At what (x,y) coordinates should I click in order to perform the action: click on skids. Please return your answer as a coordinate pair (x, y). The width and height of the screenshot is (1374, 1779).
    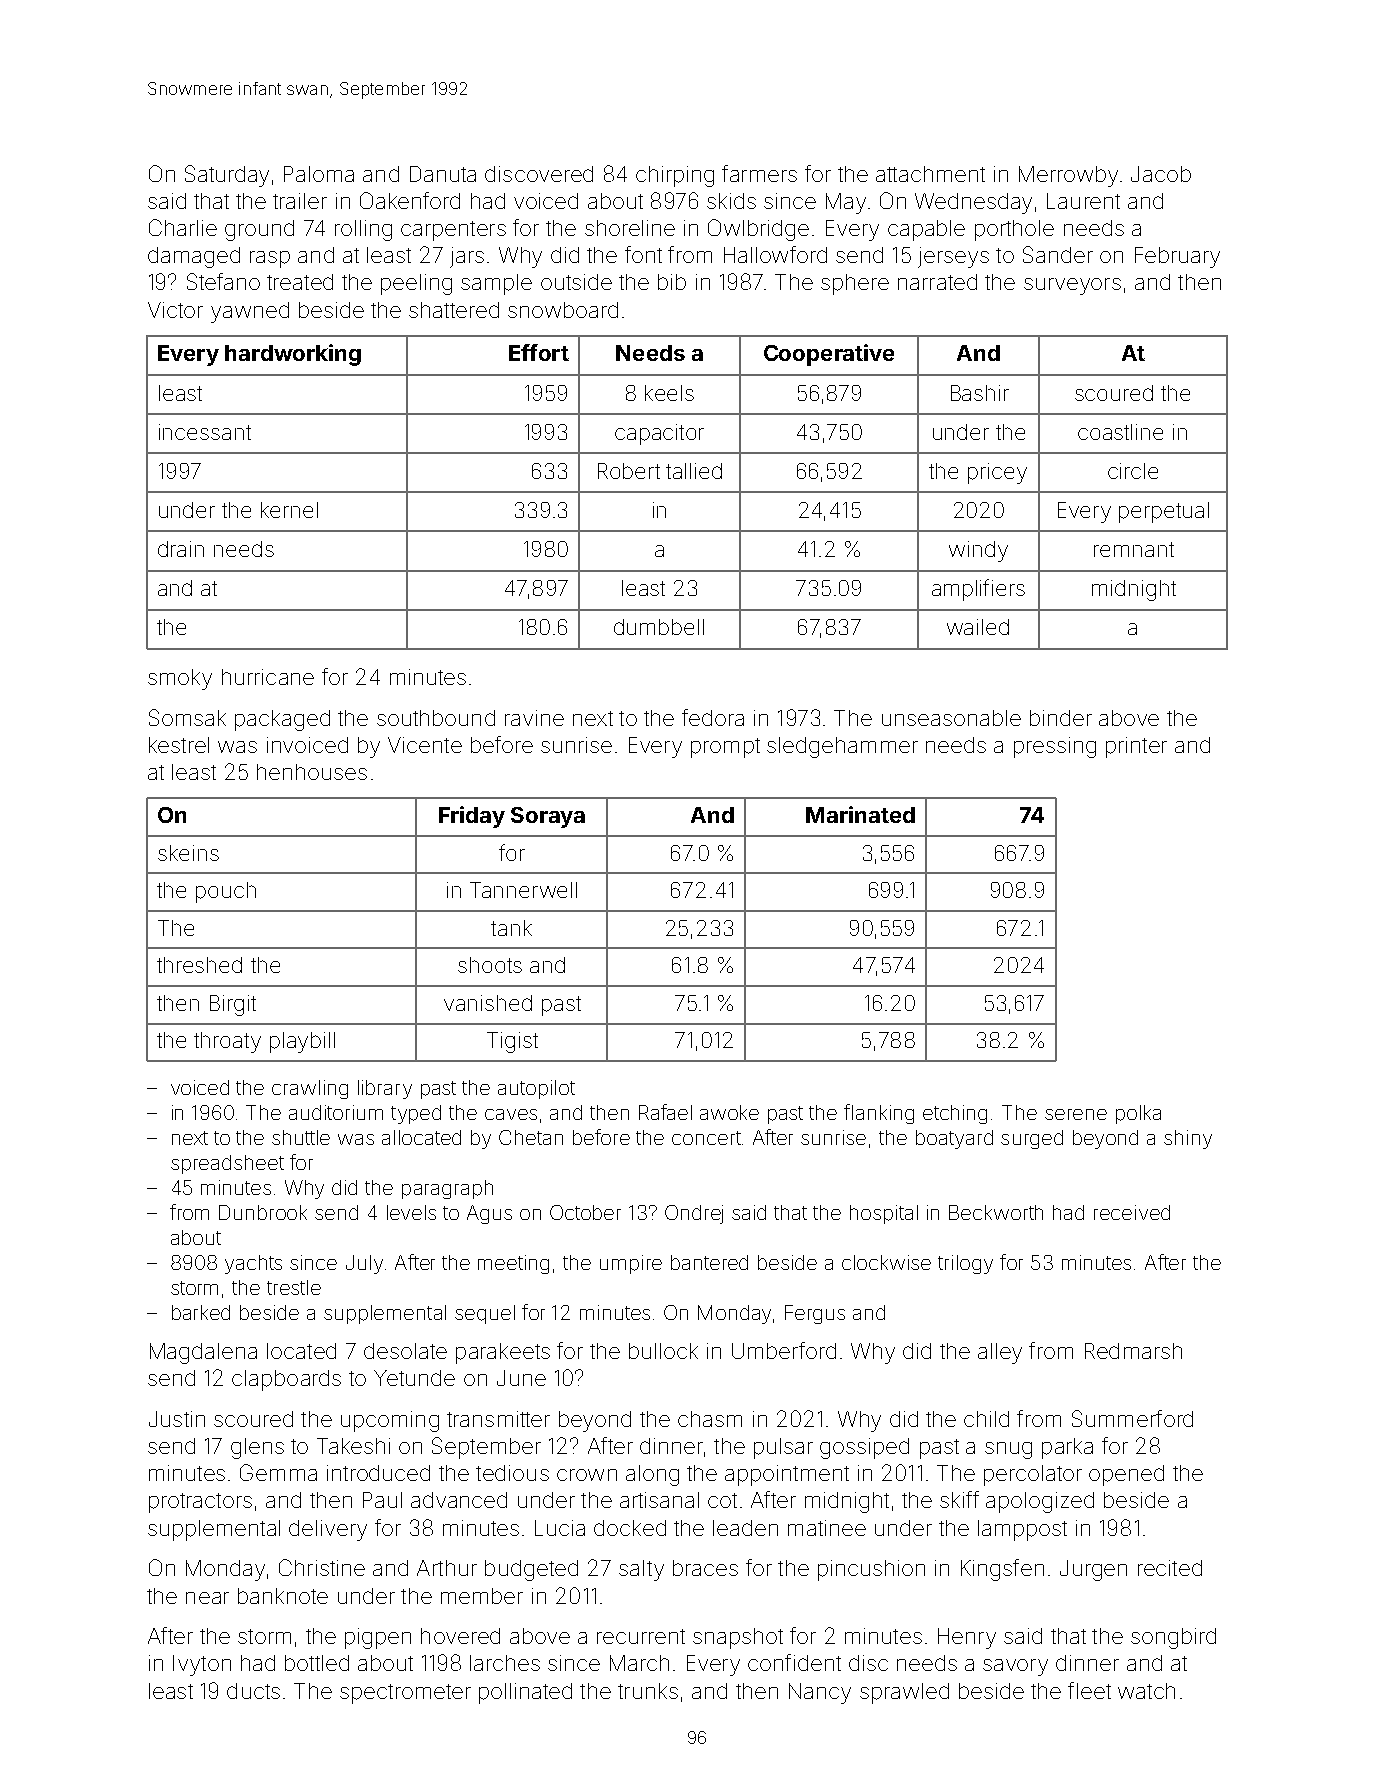
    Looking at the image, I should click on (731, 201).
